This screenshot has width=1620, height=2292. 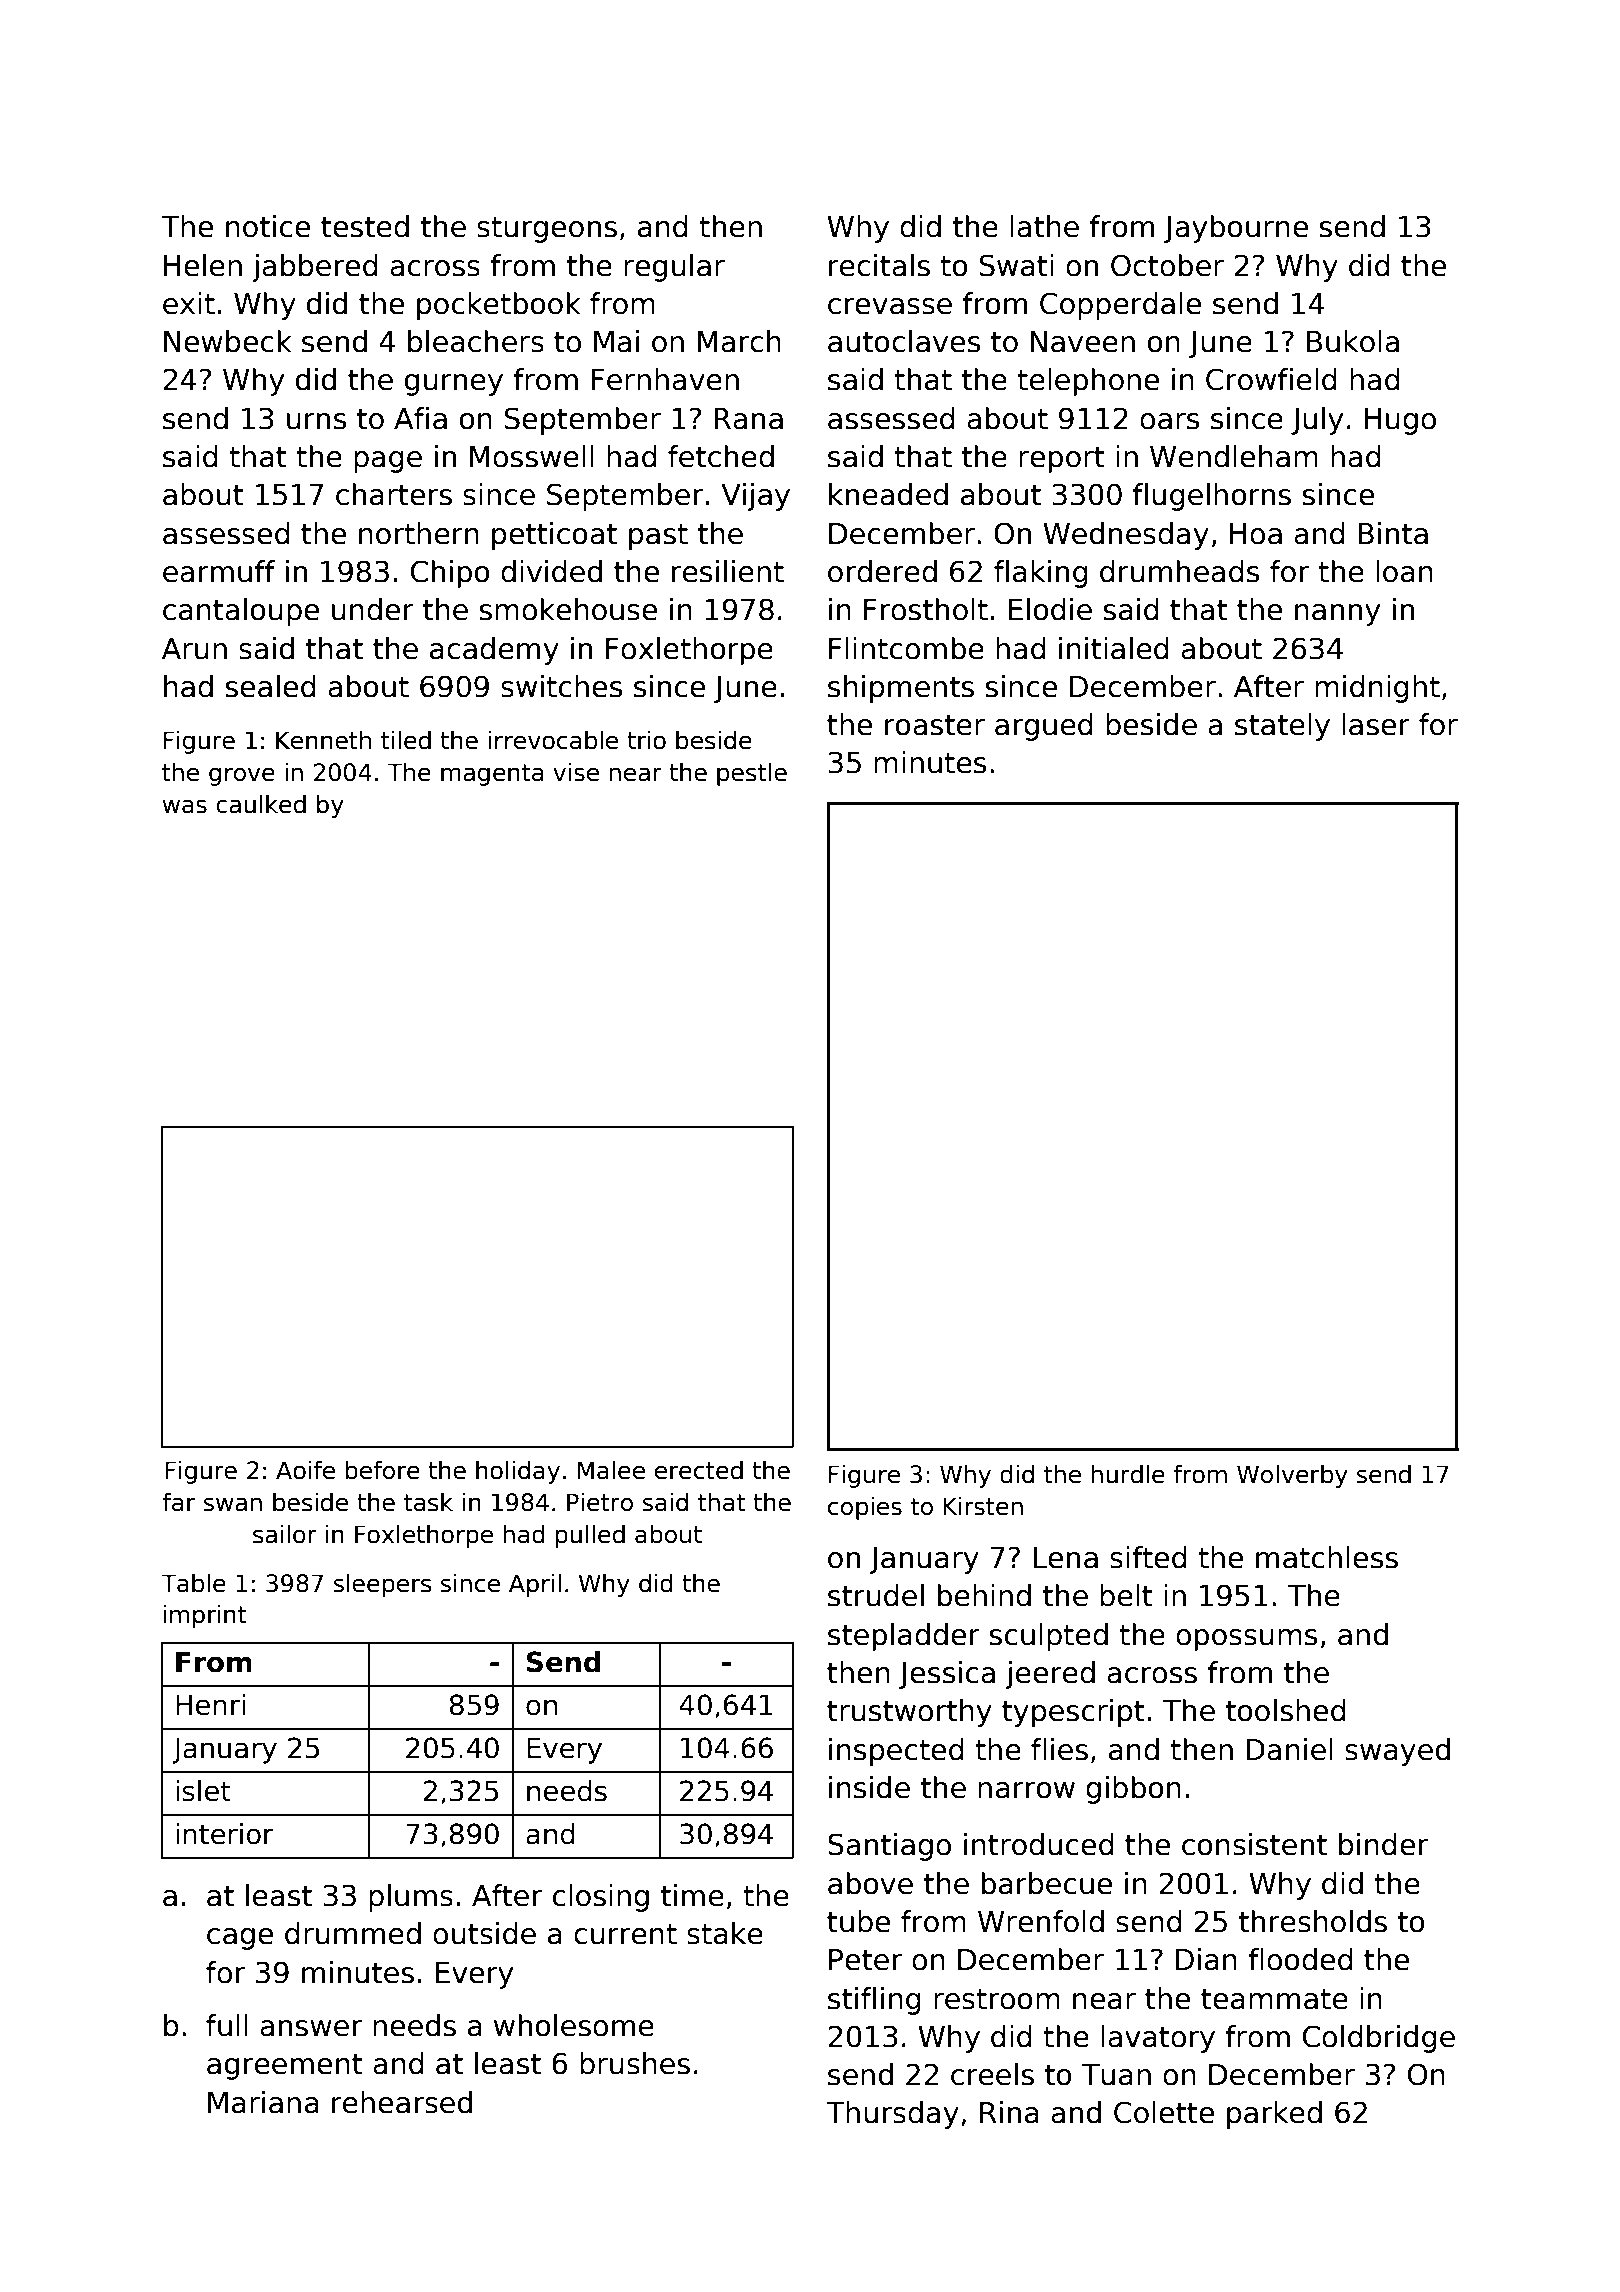 I want to click on Mariana, so click(x=263, y=2102).
